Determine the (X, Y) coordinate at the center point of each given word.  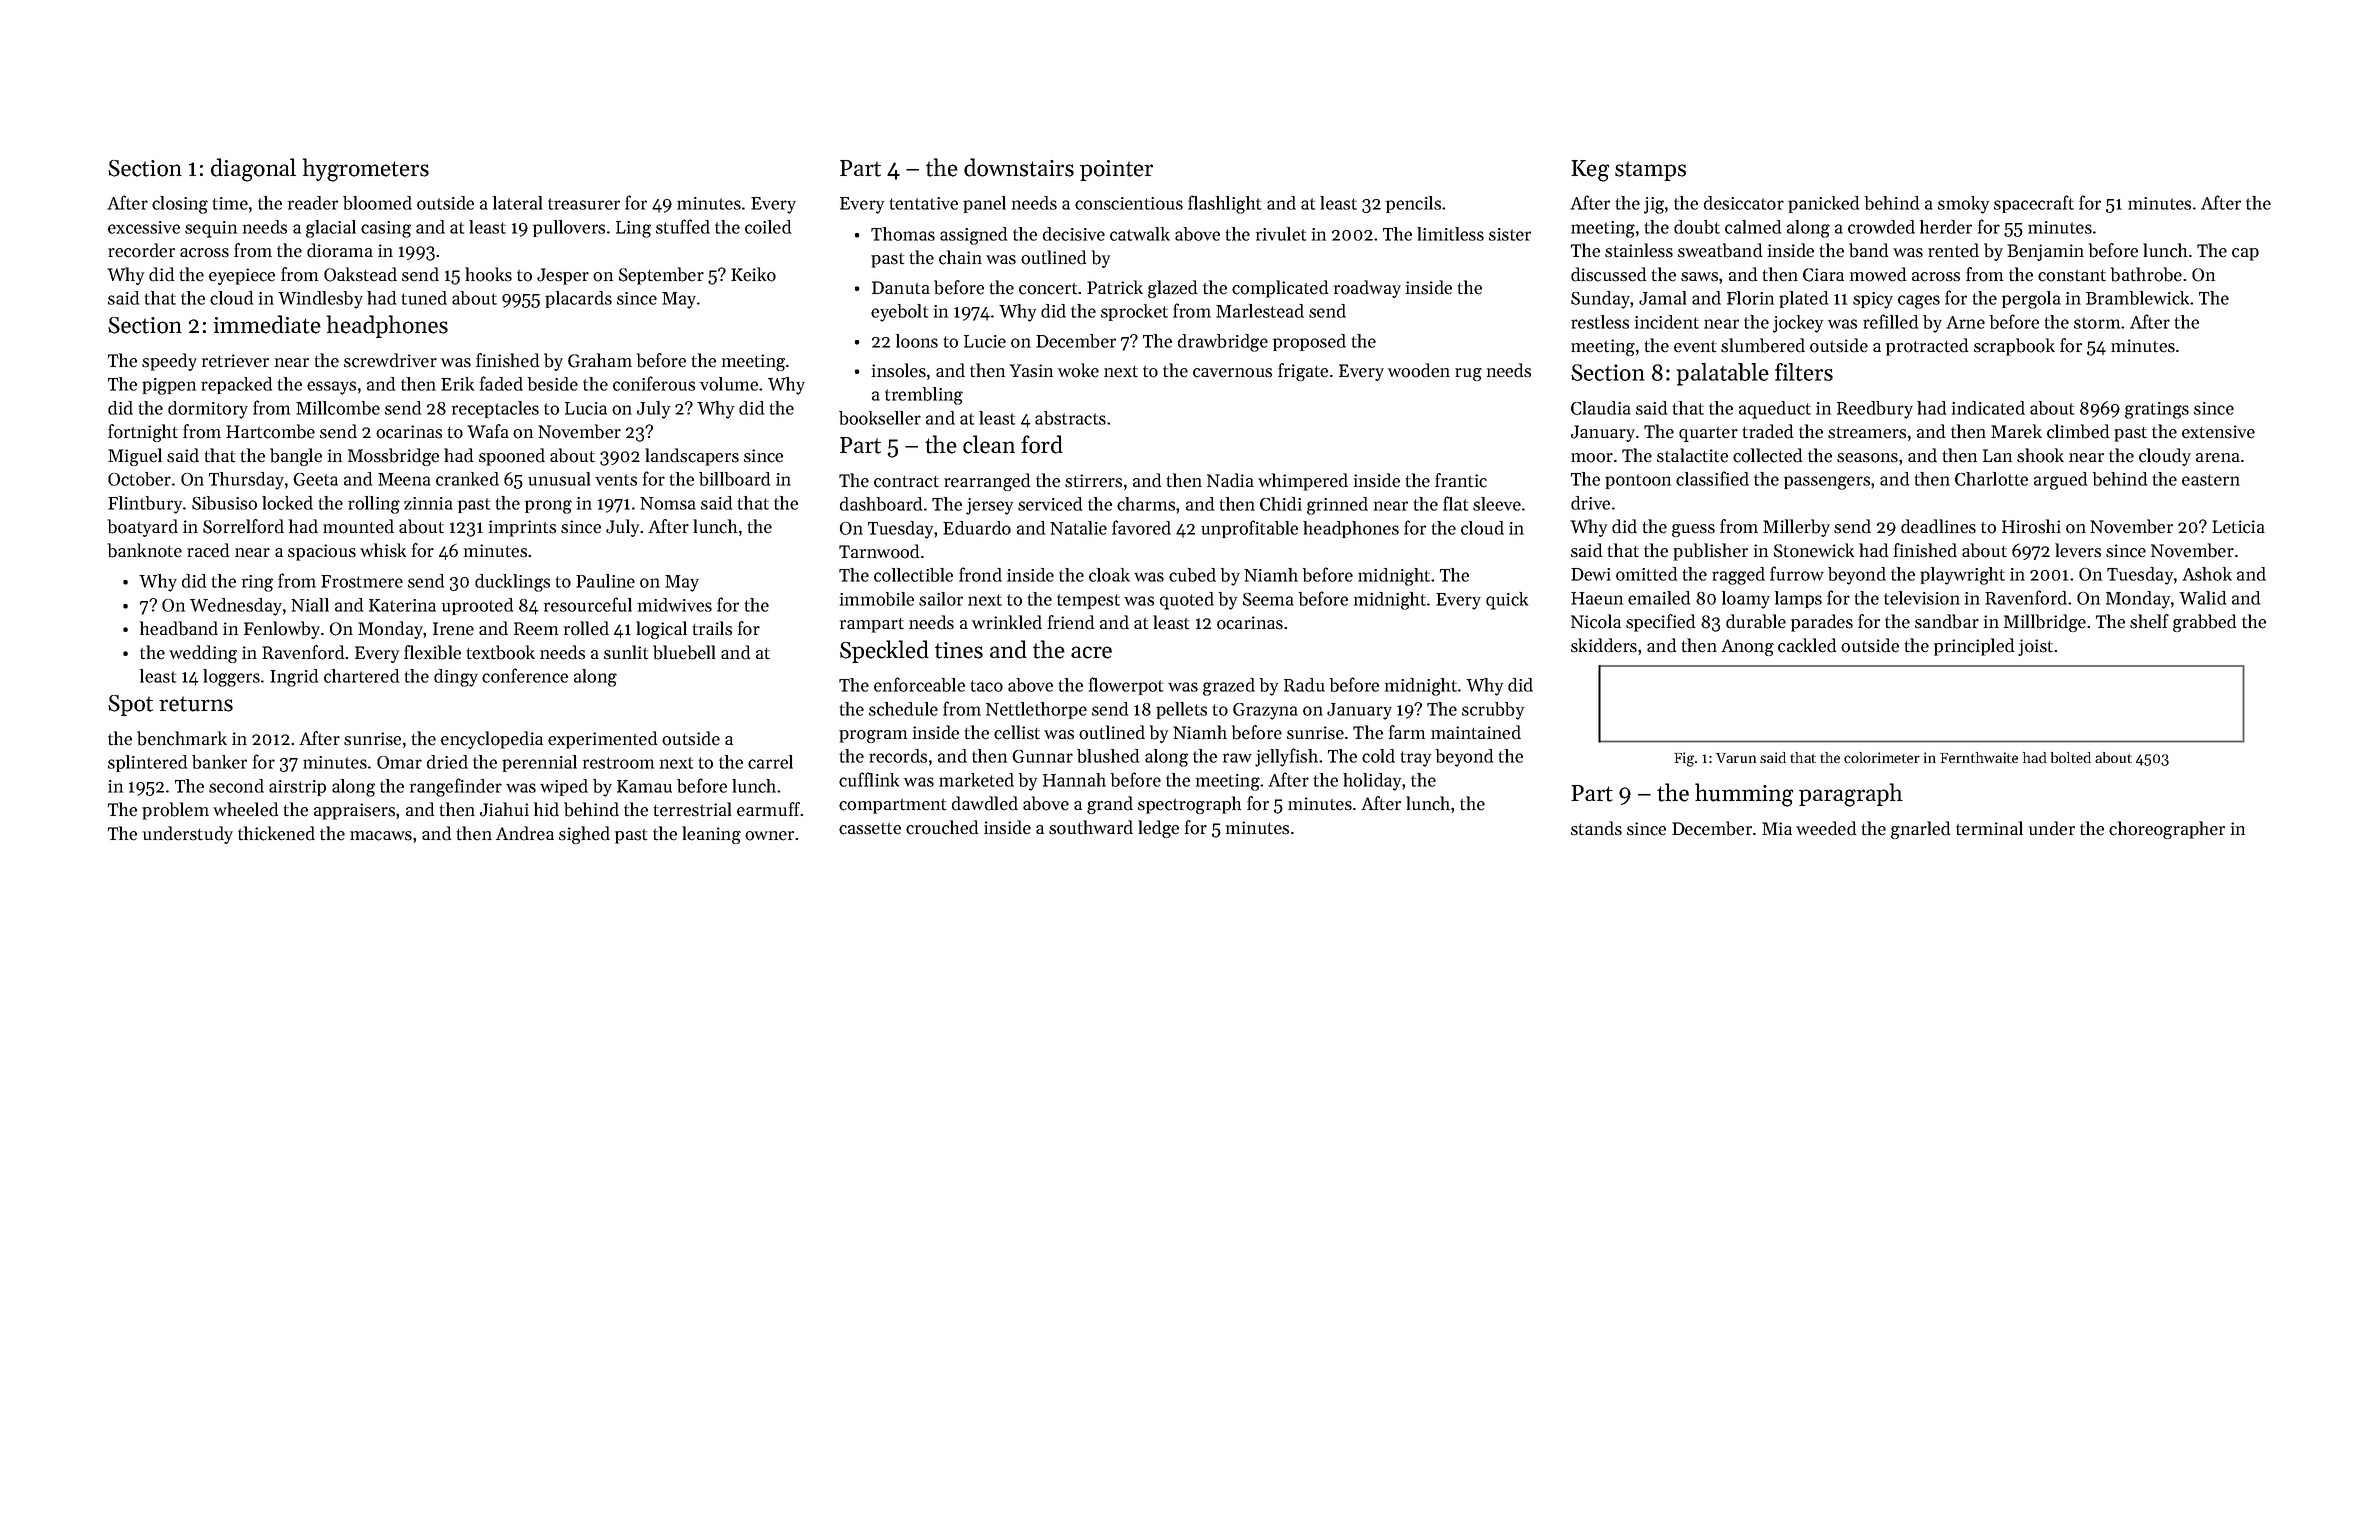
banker (219, 762)
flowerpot (1126, 686)
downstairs (1019, 167)
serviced (1050, 504)
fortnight (143, 433)
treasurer (584, 204)
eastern (2211, 480)
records (898, 756)
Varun (1736, 758)
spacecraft (2034, 204)
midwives (675, 605)
